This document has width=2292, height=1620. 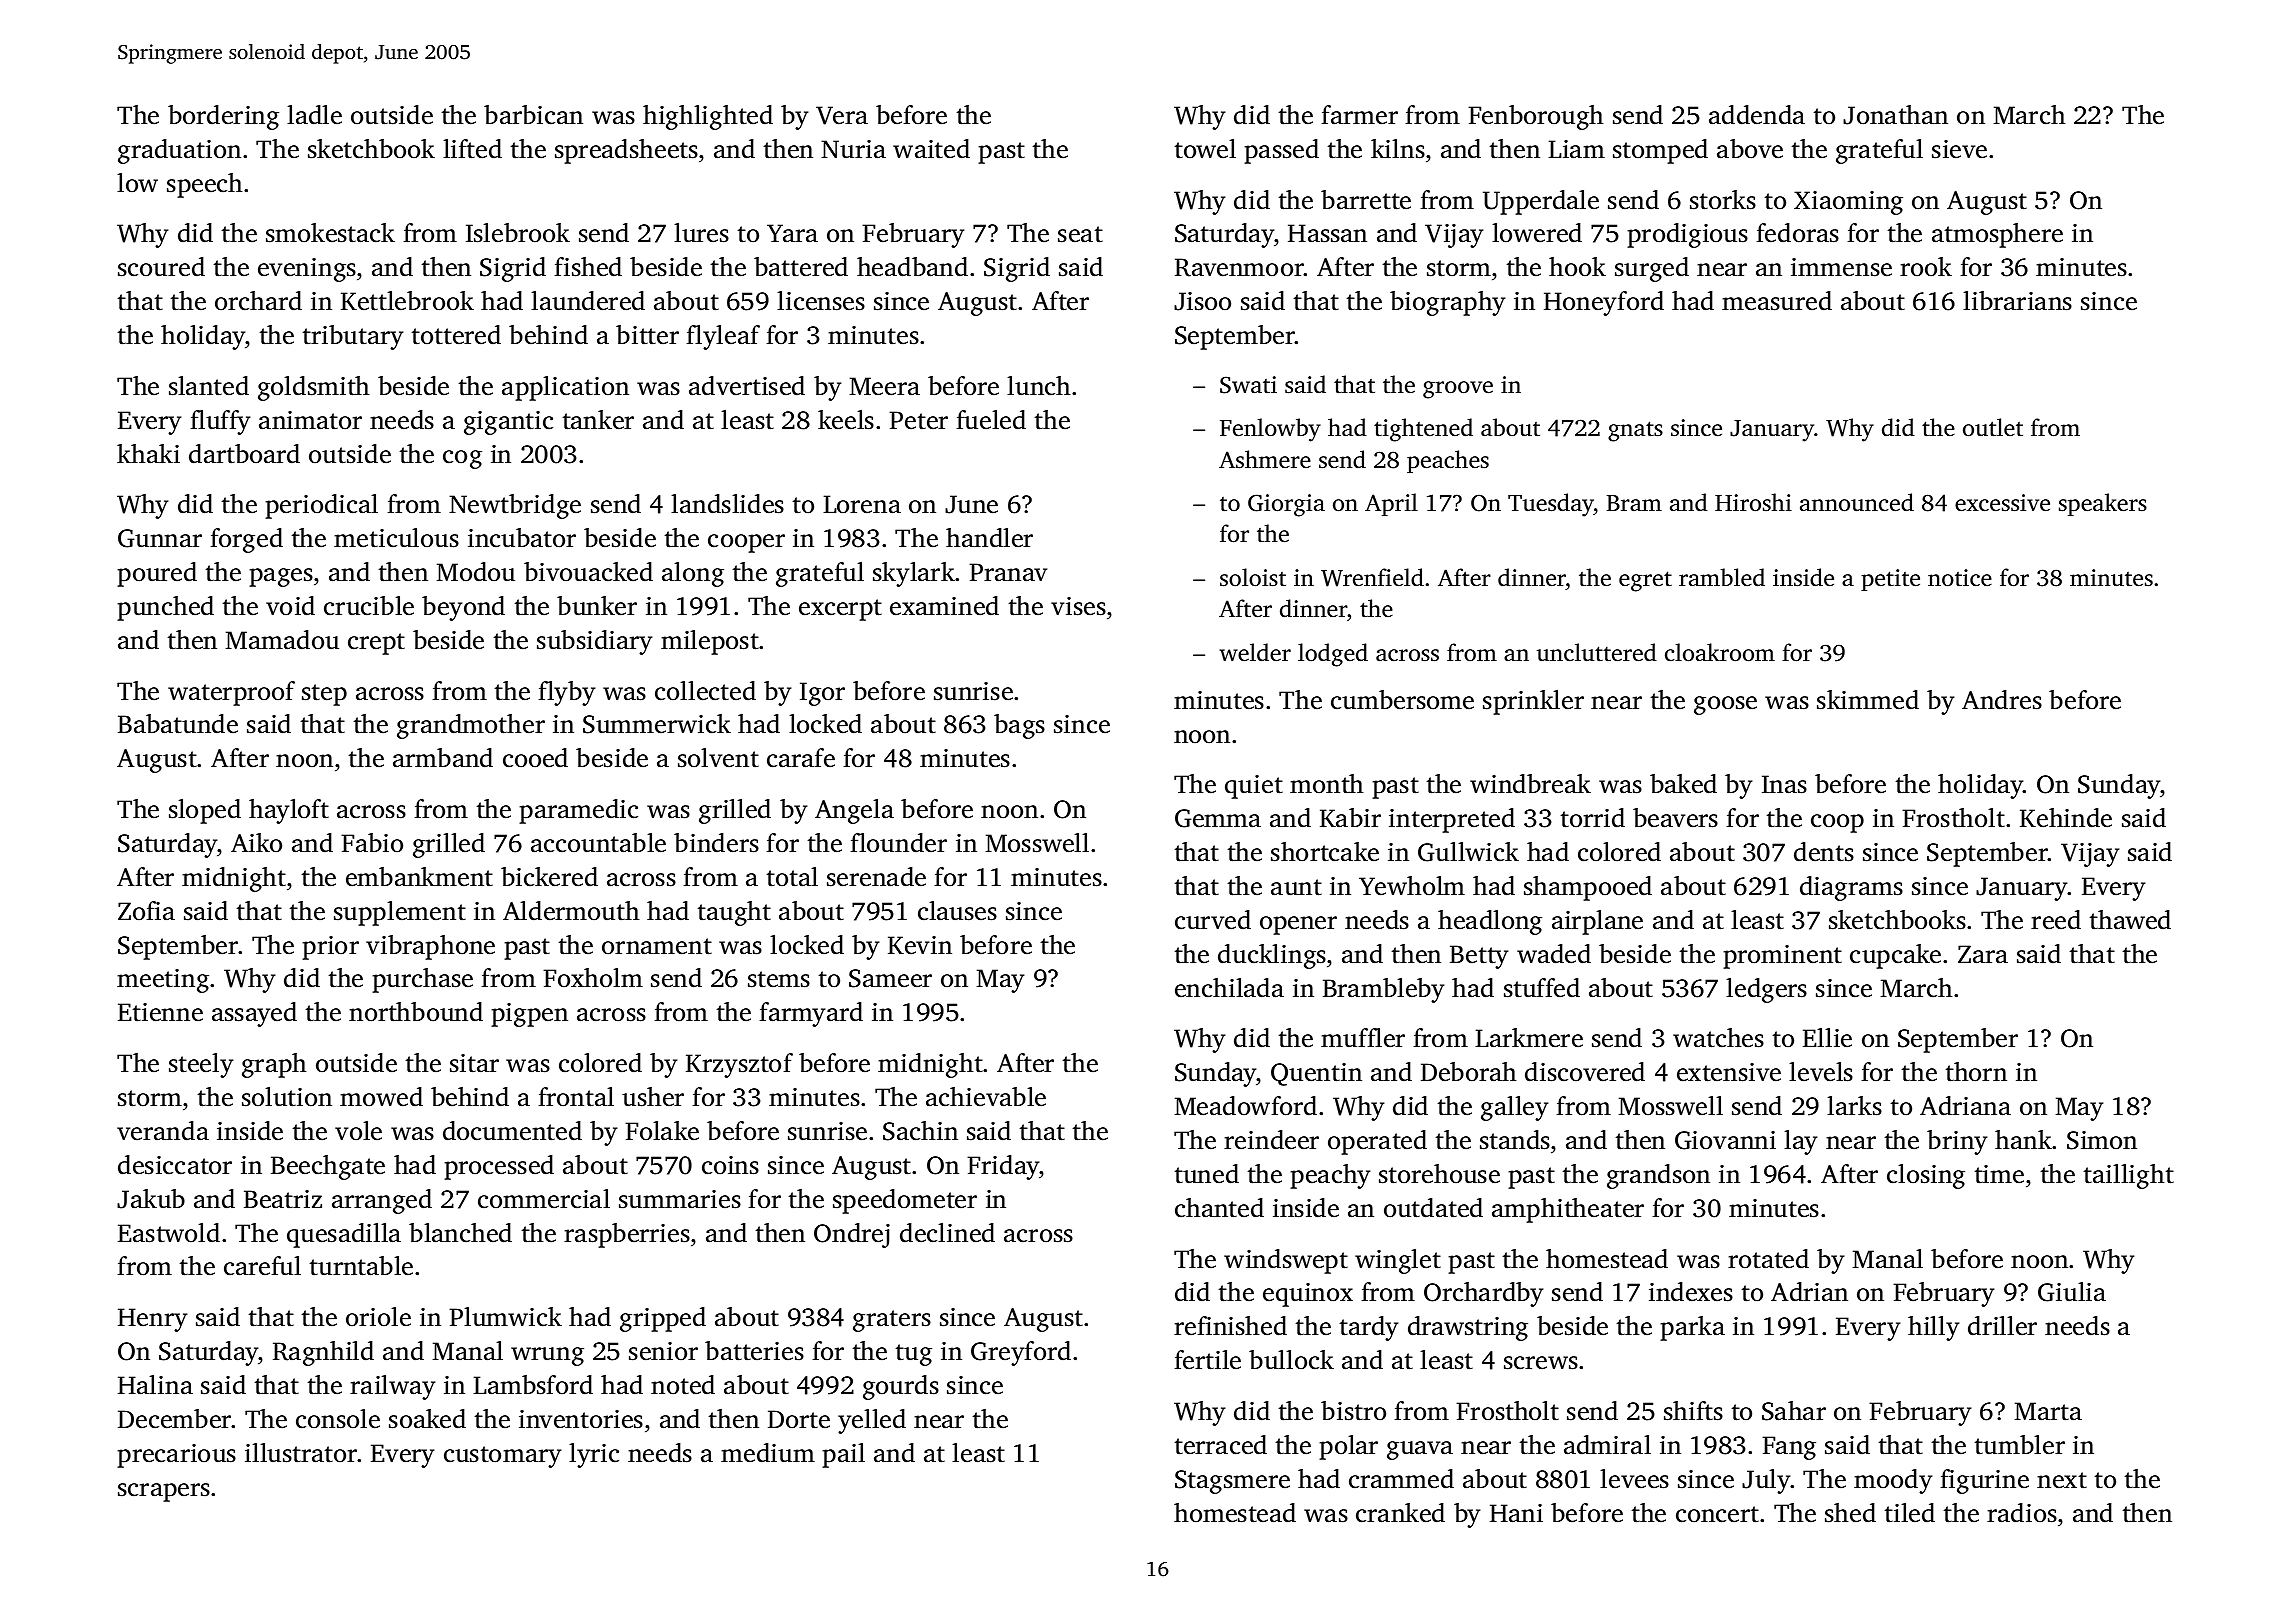 What do you see at coordinates (529, 1015) in the document?
I see `pigpen` at bounding box center [529, 1015].
